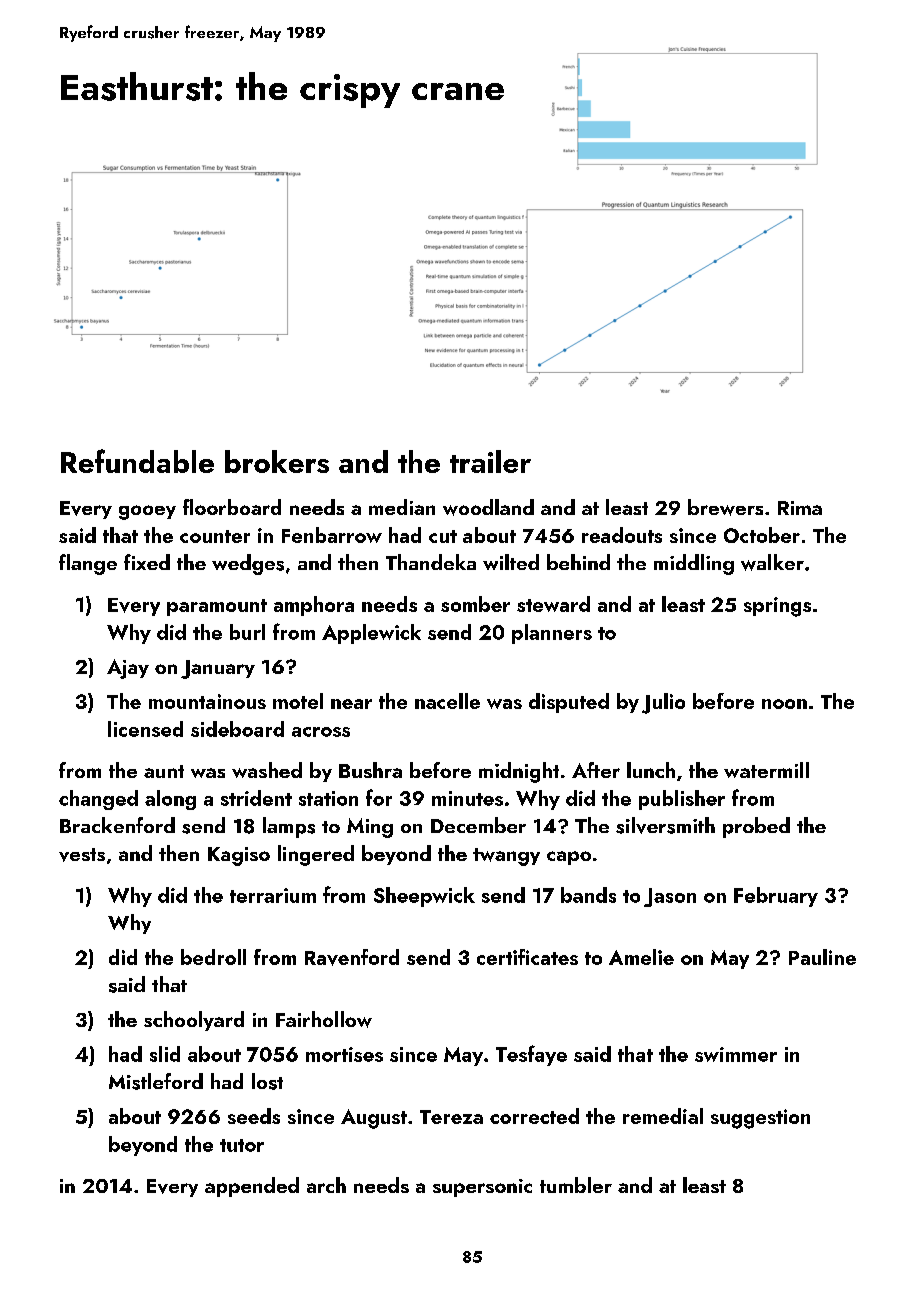 The image size is (924, 1308). What do you see at coordinates (756, 827) in the document?
I see `probed` at bounding box center [756, 827].
